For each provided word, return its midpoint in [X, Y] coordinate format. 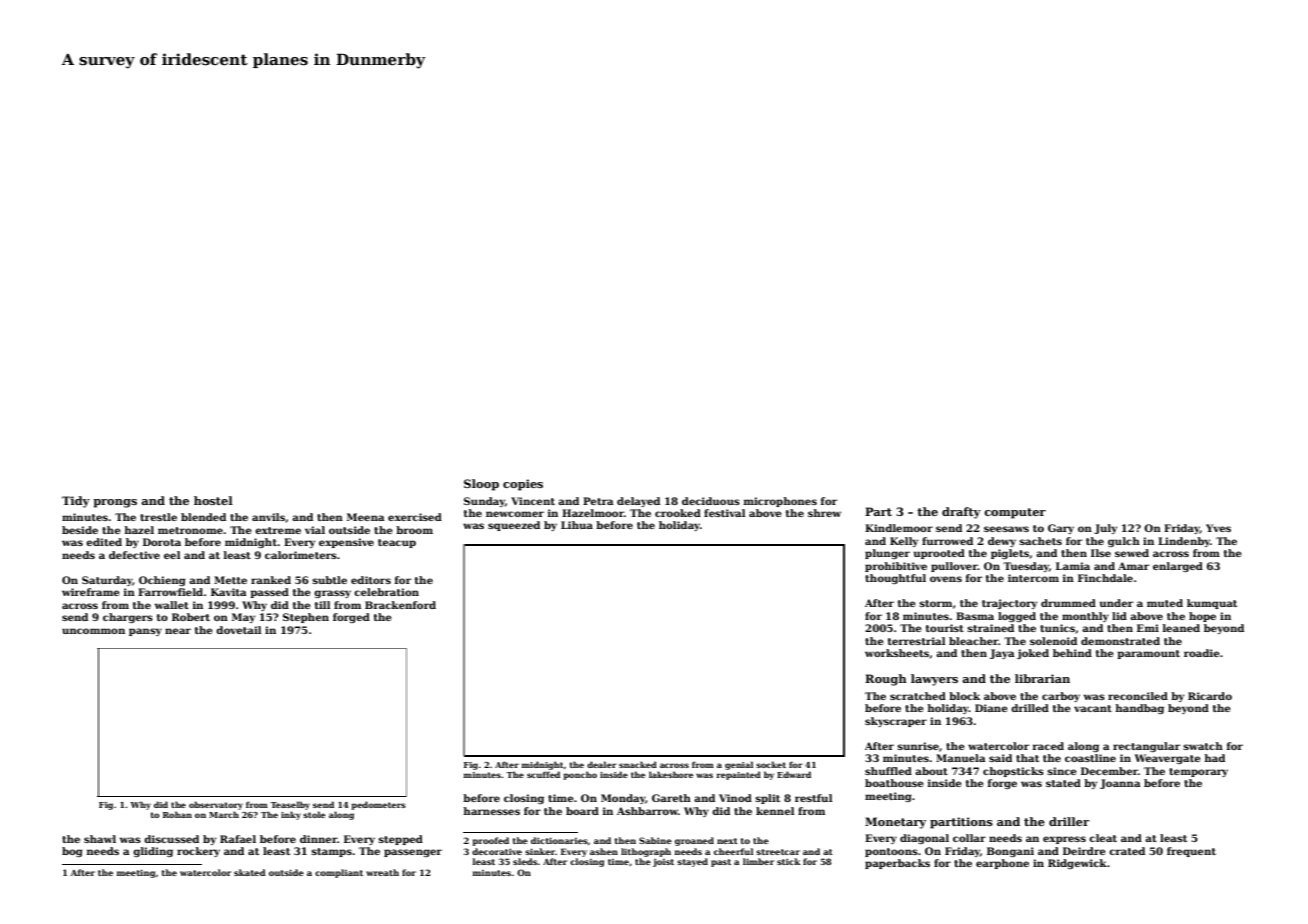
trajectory [1009, 604]
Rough [886, 680]
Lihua [577, 525]
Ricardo [1210, 696]
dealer [602, 764]
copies [523, 485]
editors [371, 580]
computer [1015, 513]
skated [250, 872]
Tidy [76, 502]
